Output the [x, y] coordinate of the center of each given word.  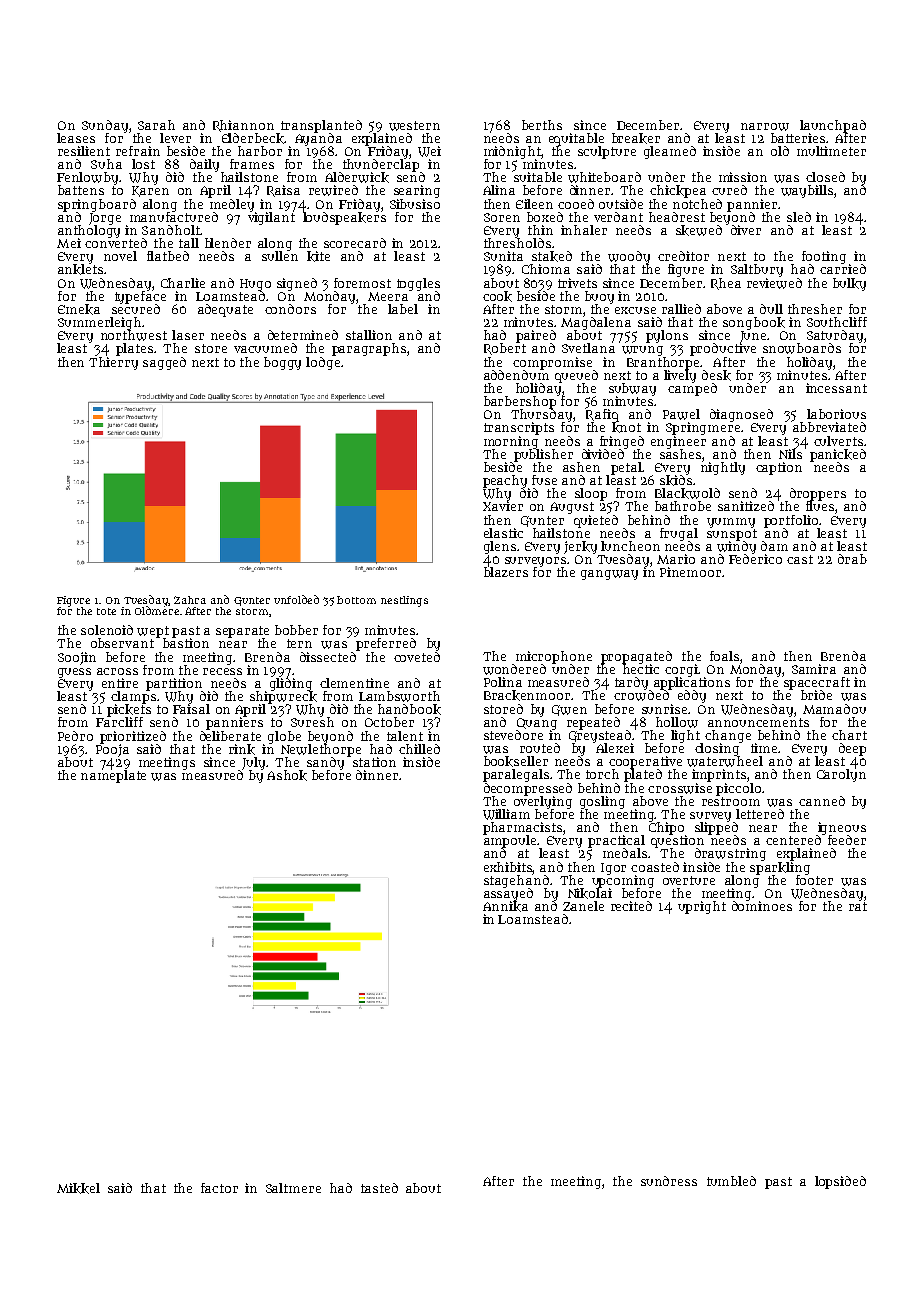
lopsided [840, 1182]
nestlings [404, 601]
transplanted [321, 126]
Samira [814, 669]
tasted [379, 1188]
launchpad [833, 126]
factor [219, 1188]
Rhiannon [243, 126]
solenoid [107, 630]
